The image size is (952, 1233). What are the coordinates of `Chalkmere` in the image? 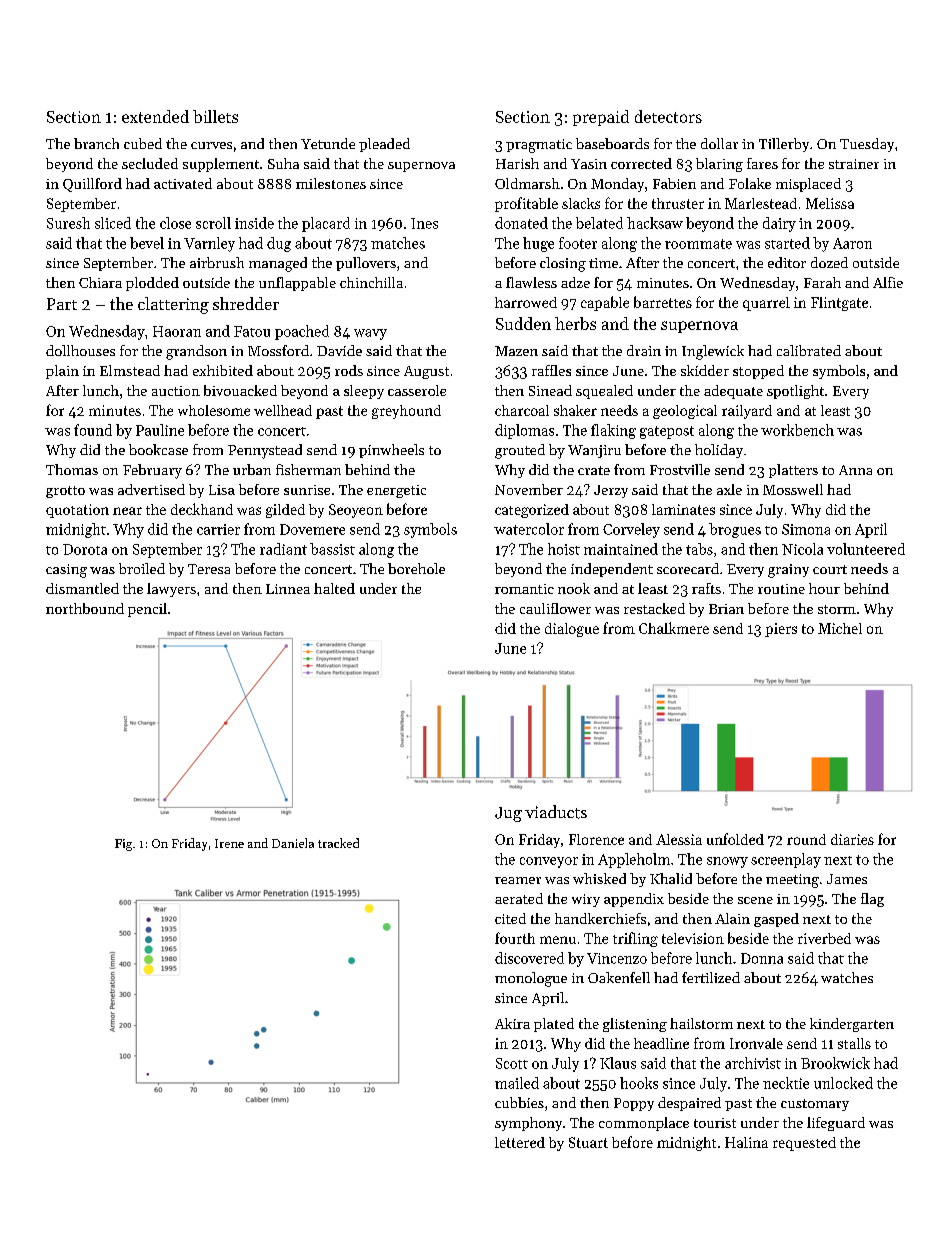 It's located at (674, 628).
